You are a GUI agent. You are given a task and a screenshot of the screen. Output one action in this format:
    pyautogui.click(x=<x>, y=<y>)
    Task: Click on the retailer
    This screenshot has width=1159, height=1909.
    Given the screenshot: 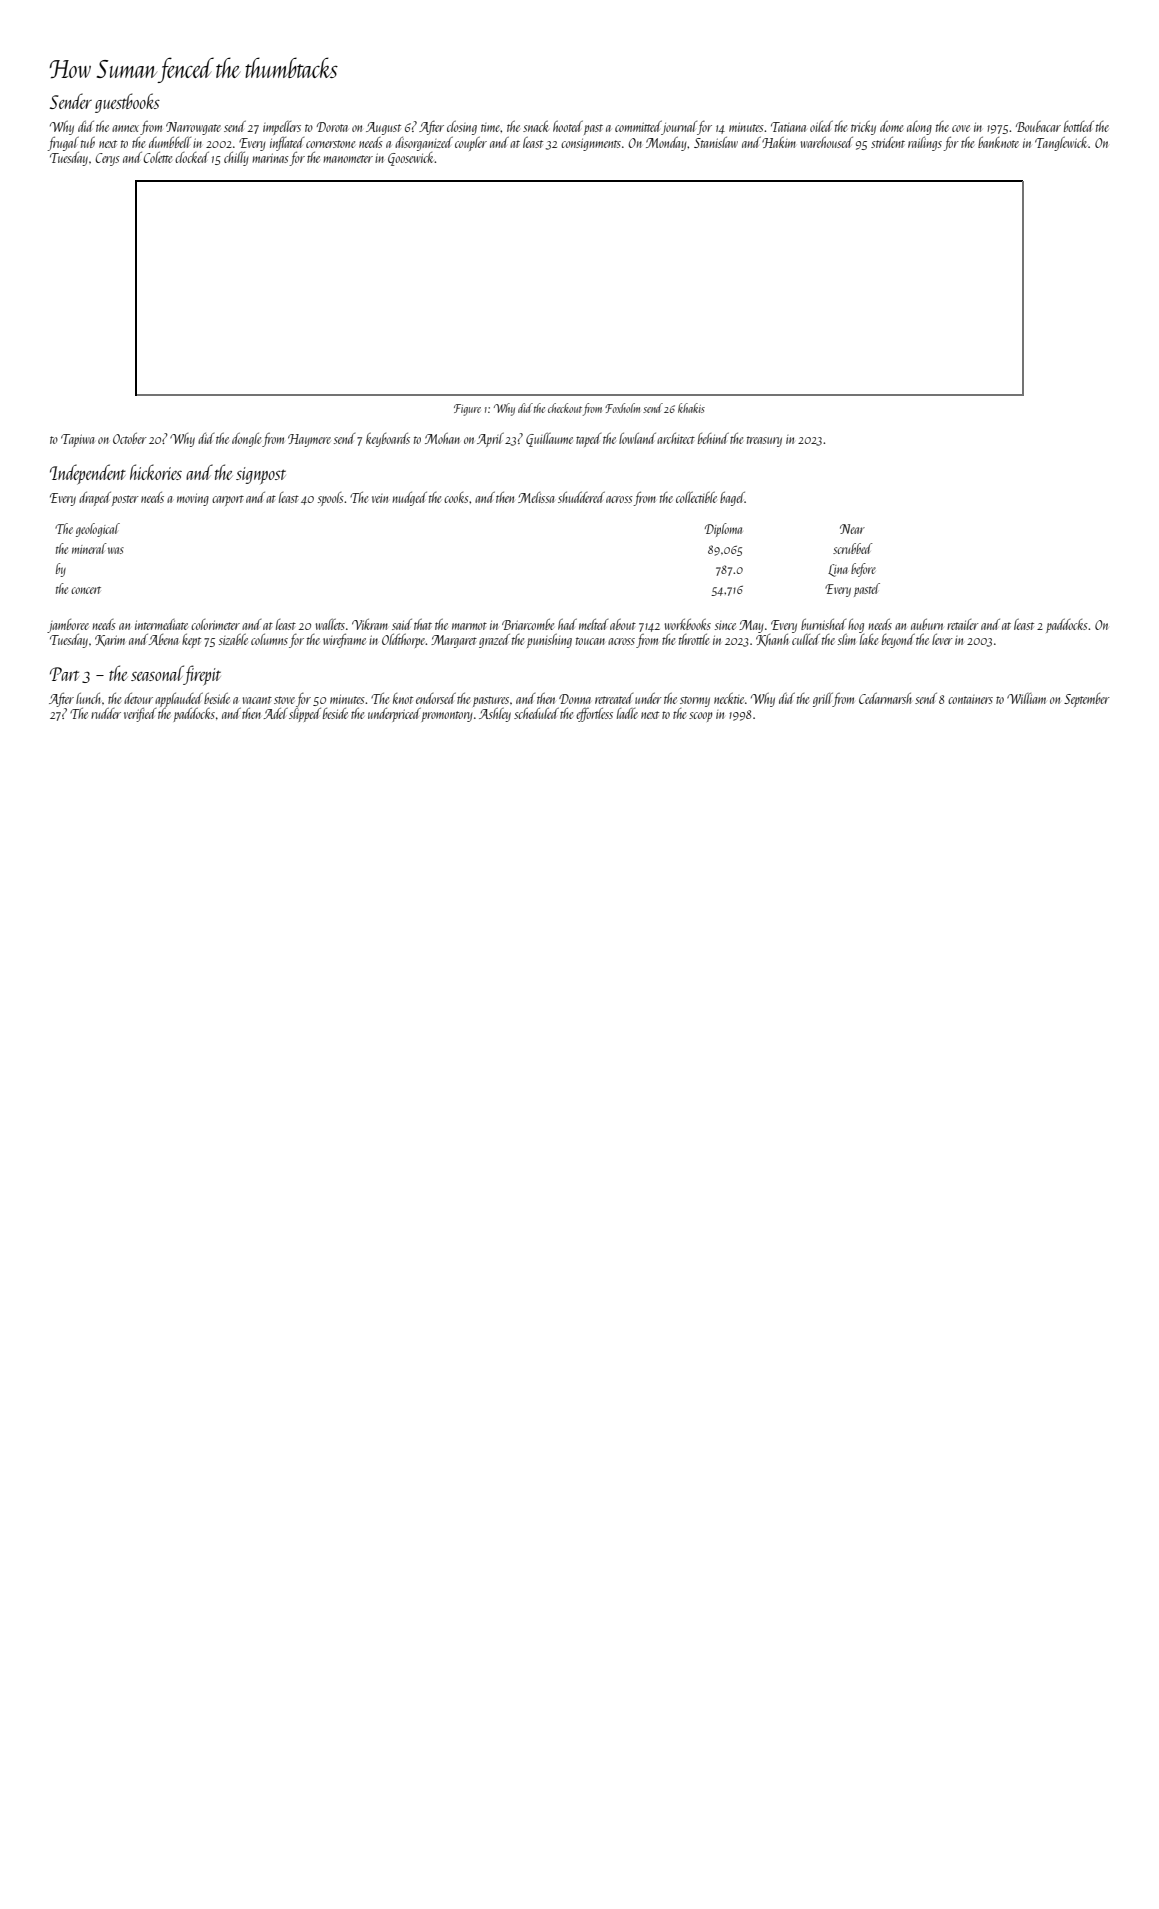 What is the action you would take?
    pyautogui.click(x=963, y=624)
